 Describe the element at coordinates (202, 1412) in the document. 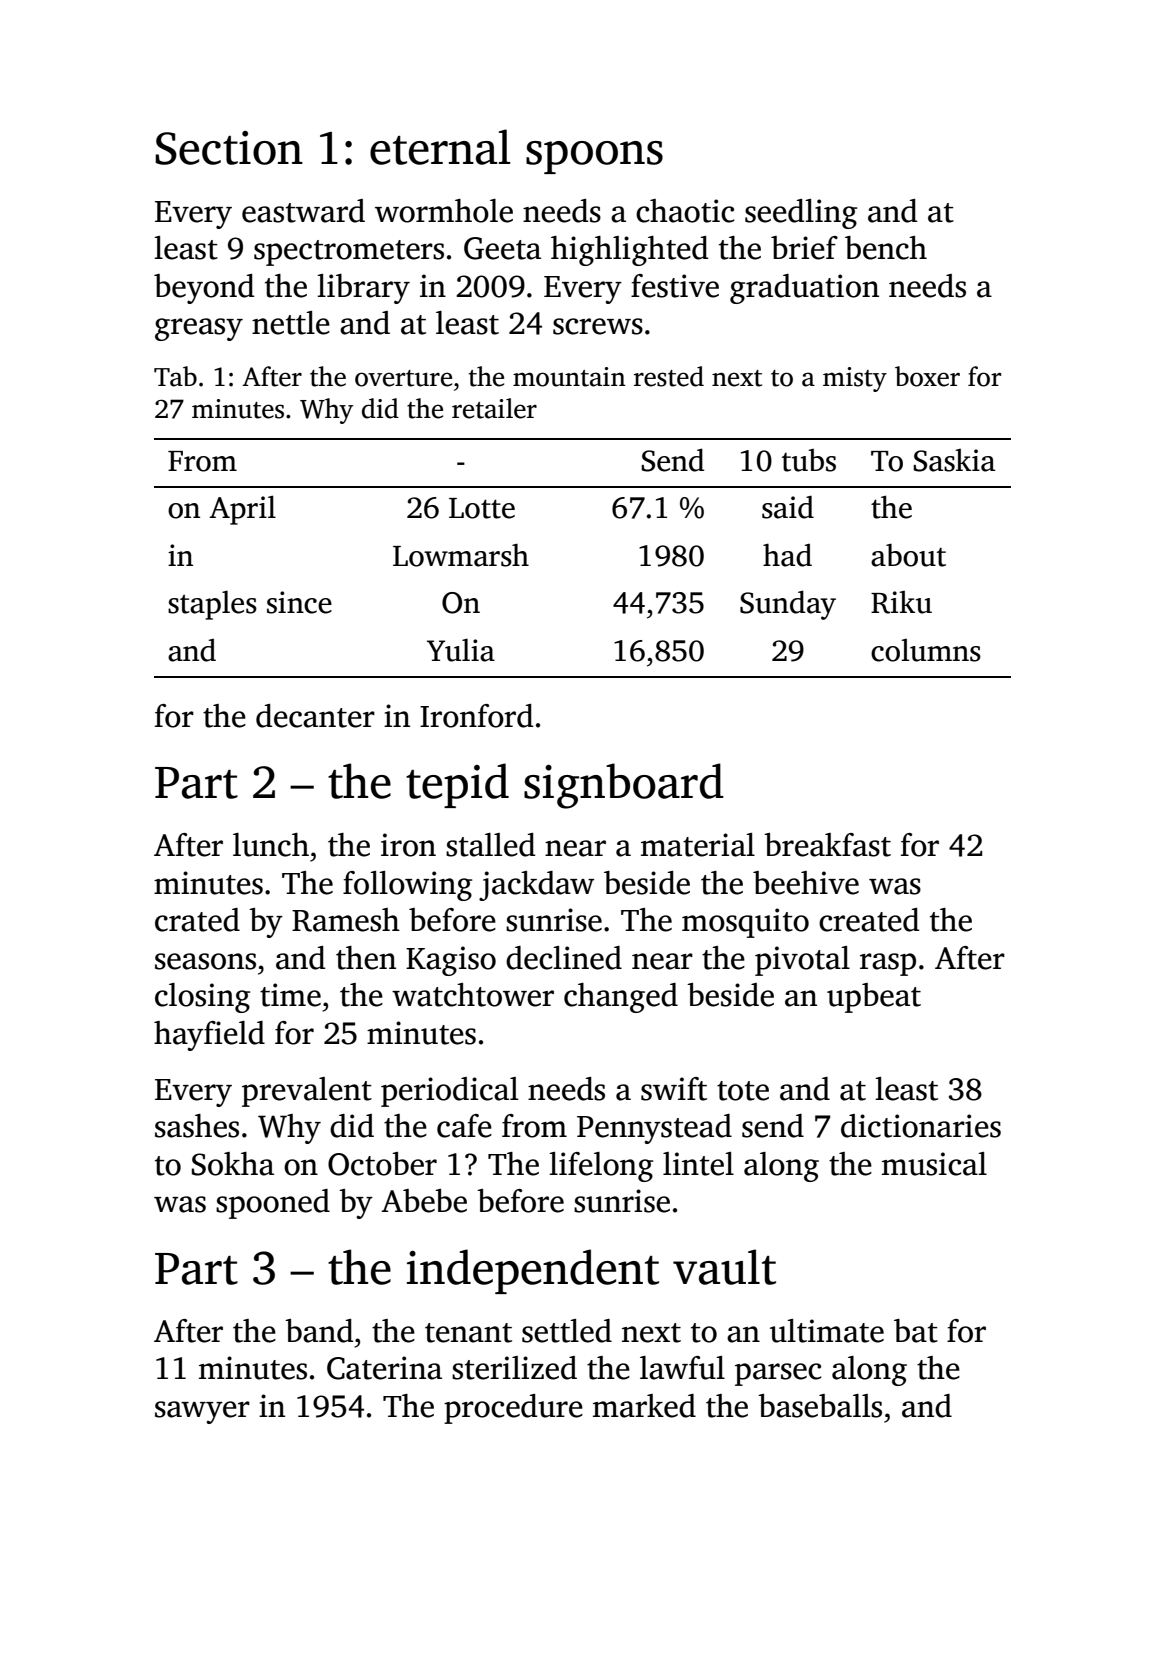

I see `sawyer` at that location.
